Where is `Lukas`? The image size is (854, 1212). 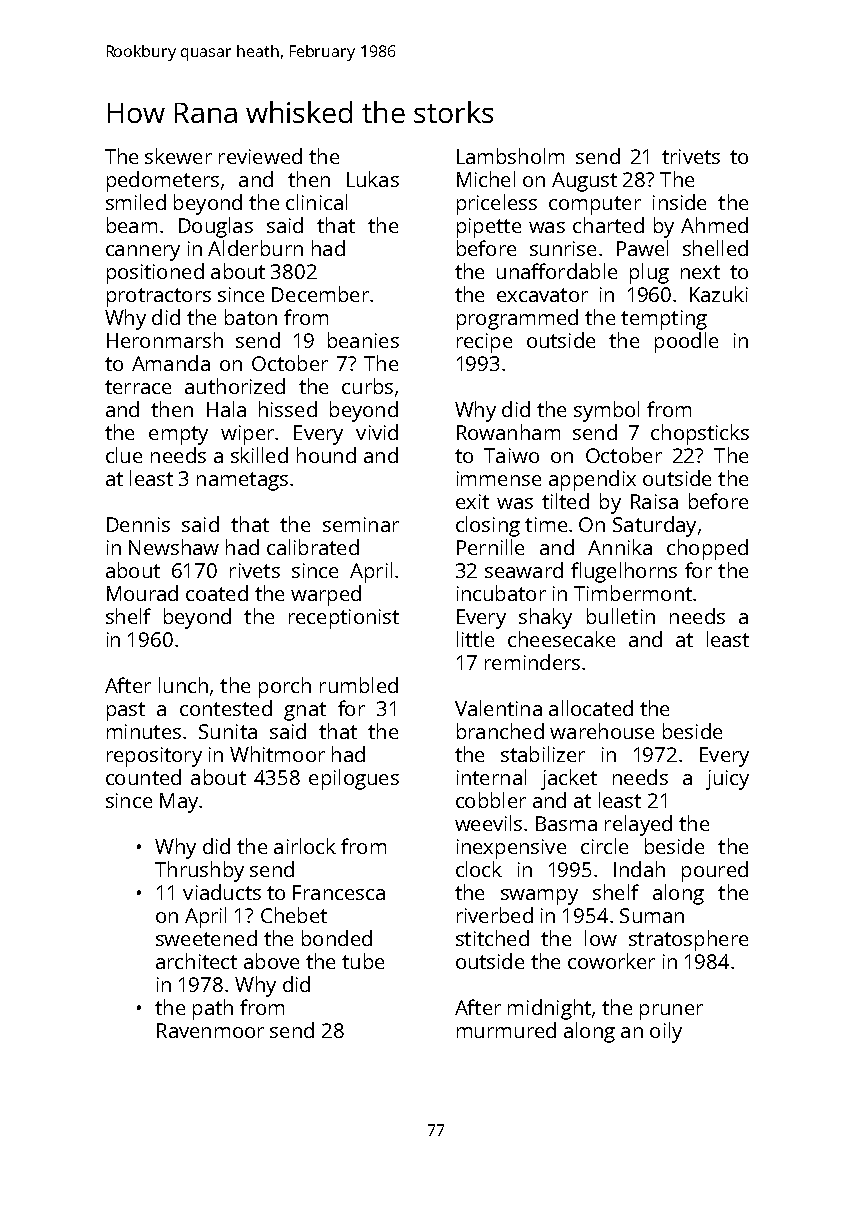
Lukas is located at coordinates (373, 179).
